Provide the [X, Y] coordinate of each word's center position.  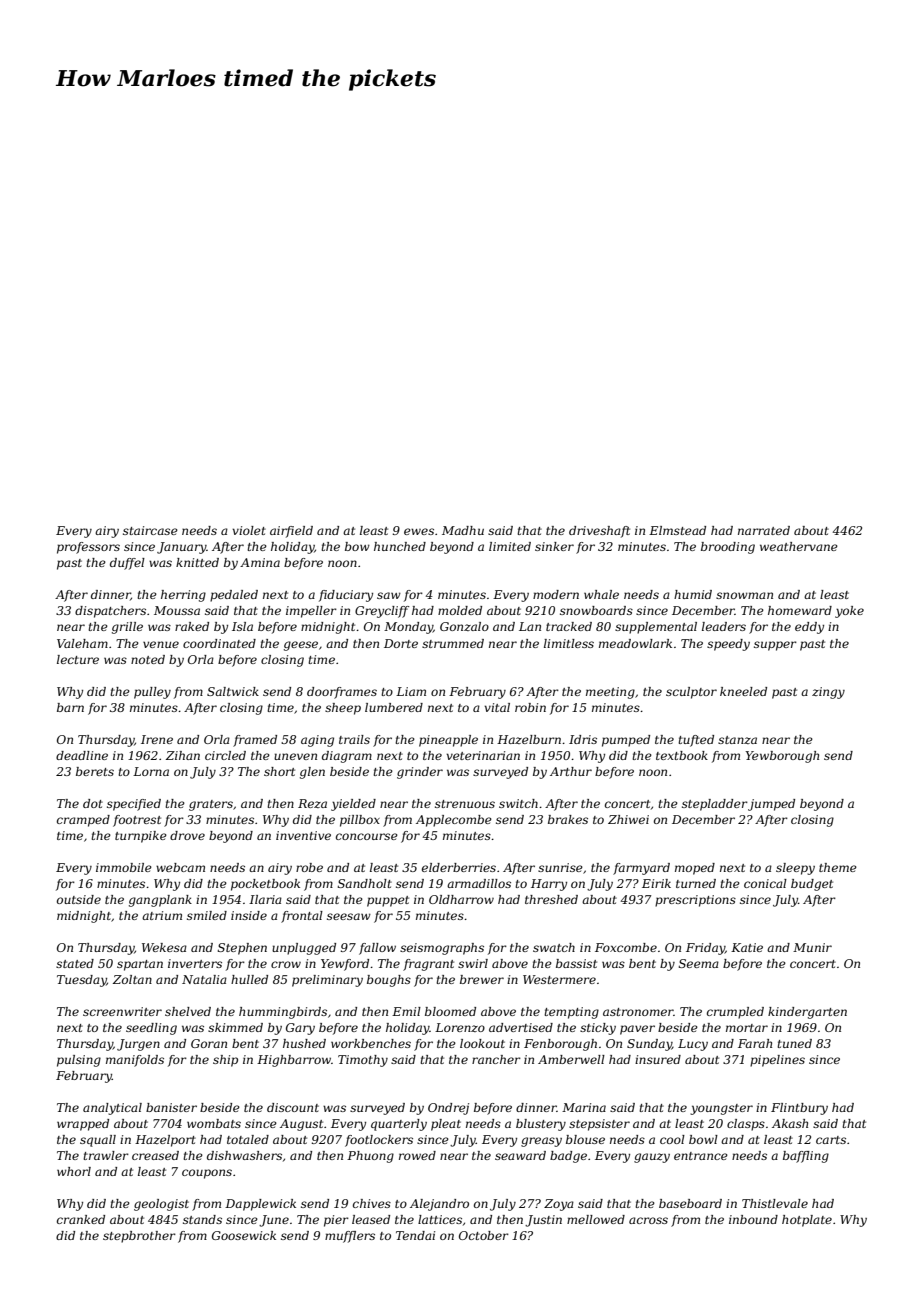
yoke [849, 612]
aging [317, 741]
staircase [150, 530]
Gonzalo [464, 626]
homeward [800, 610]
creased [155, 1155]
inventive [303, 835]
